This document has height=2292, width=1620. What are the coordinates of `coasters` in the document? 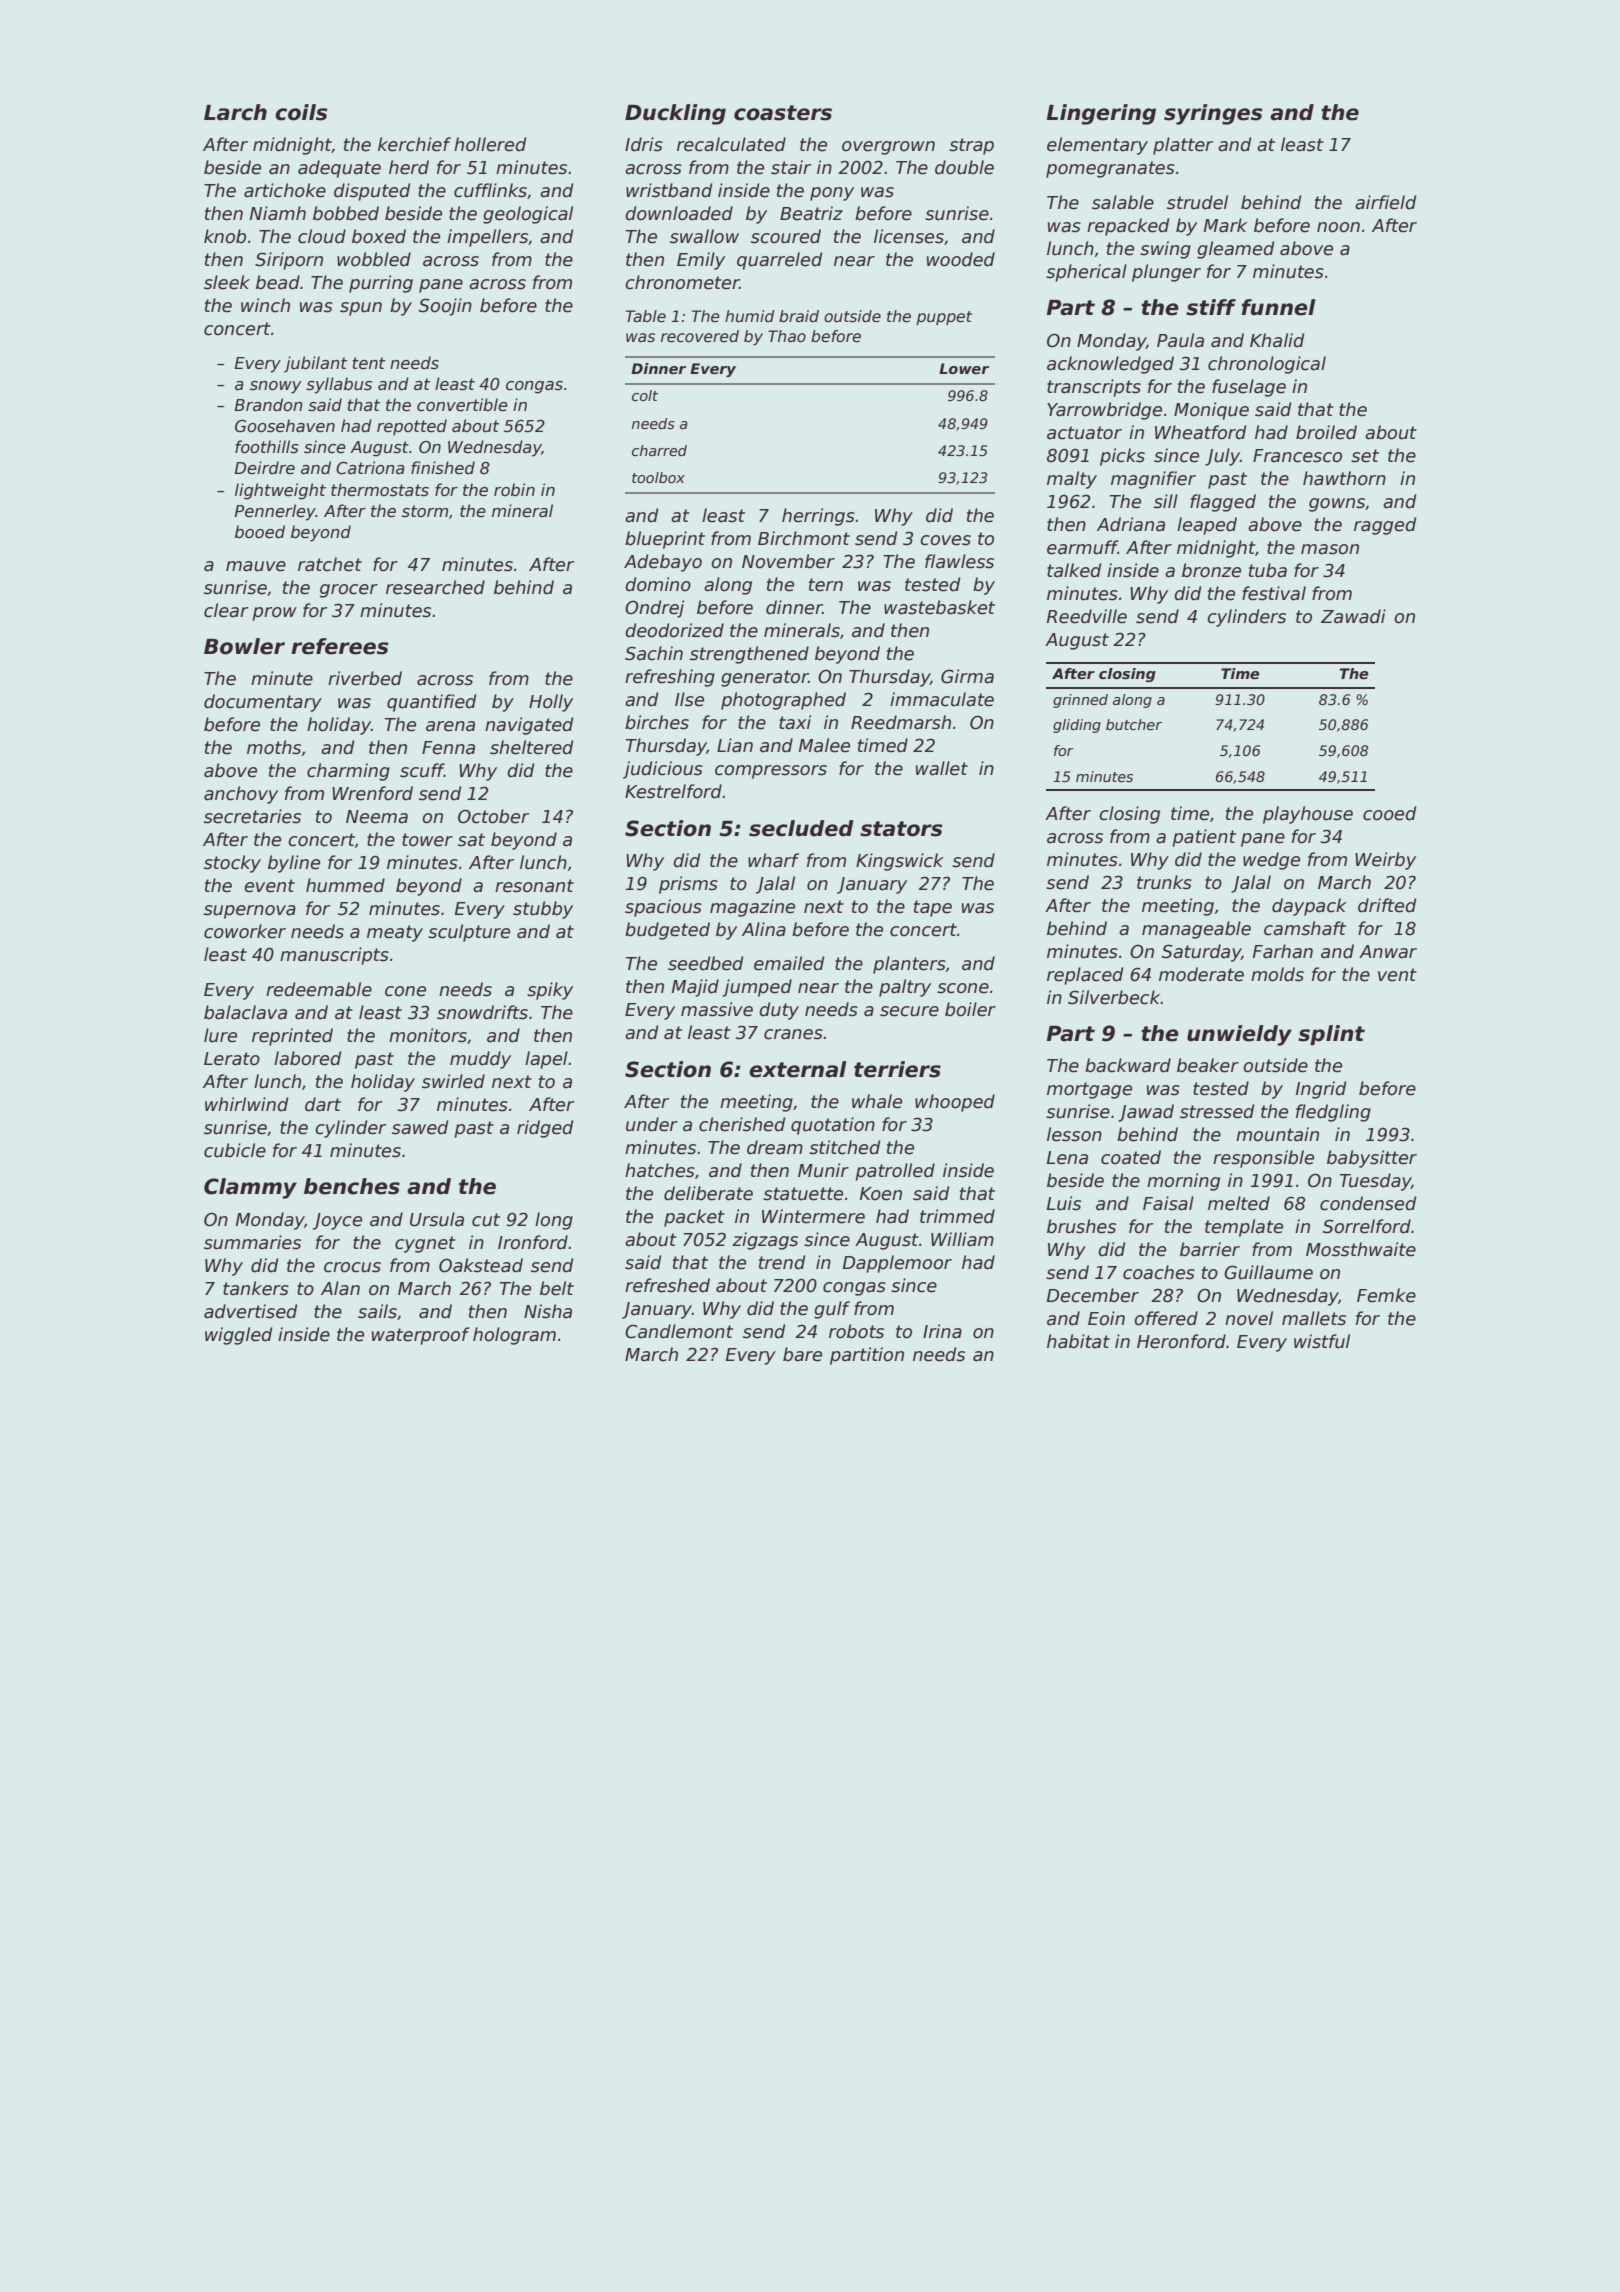 It's located at (783, 113).
